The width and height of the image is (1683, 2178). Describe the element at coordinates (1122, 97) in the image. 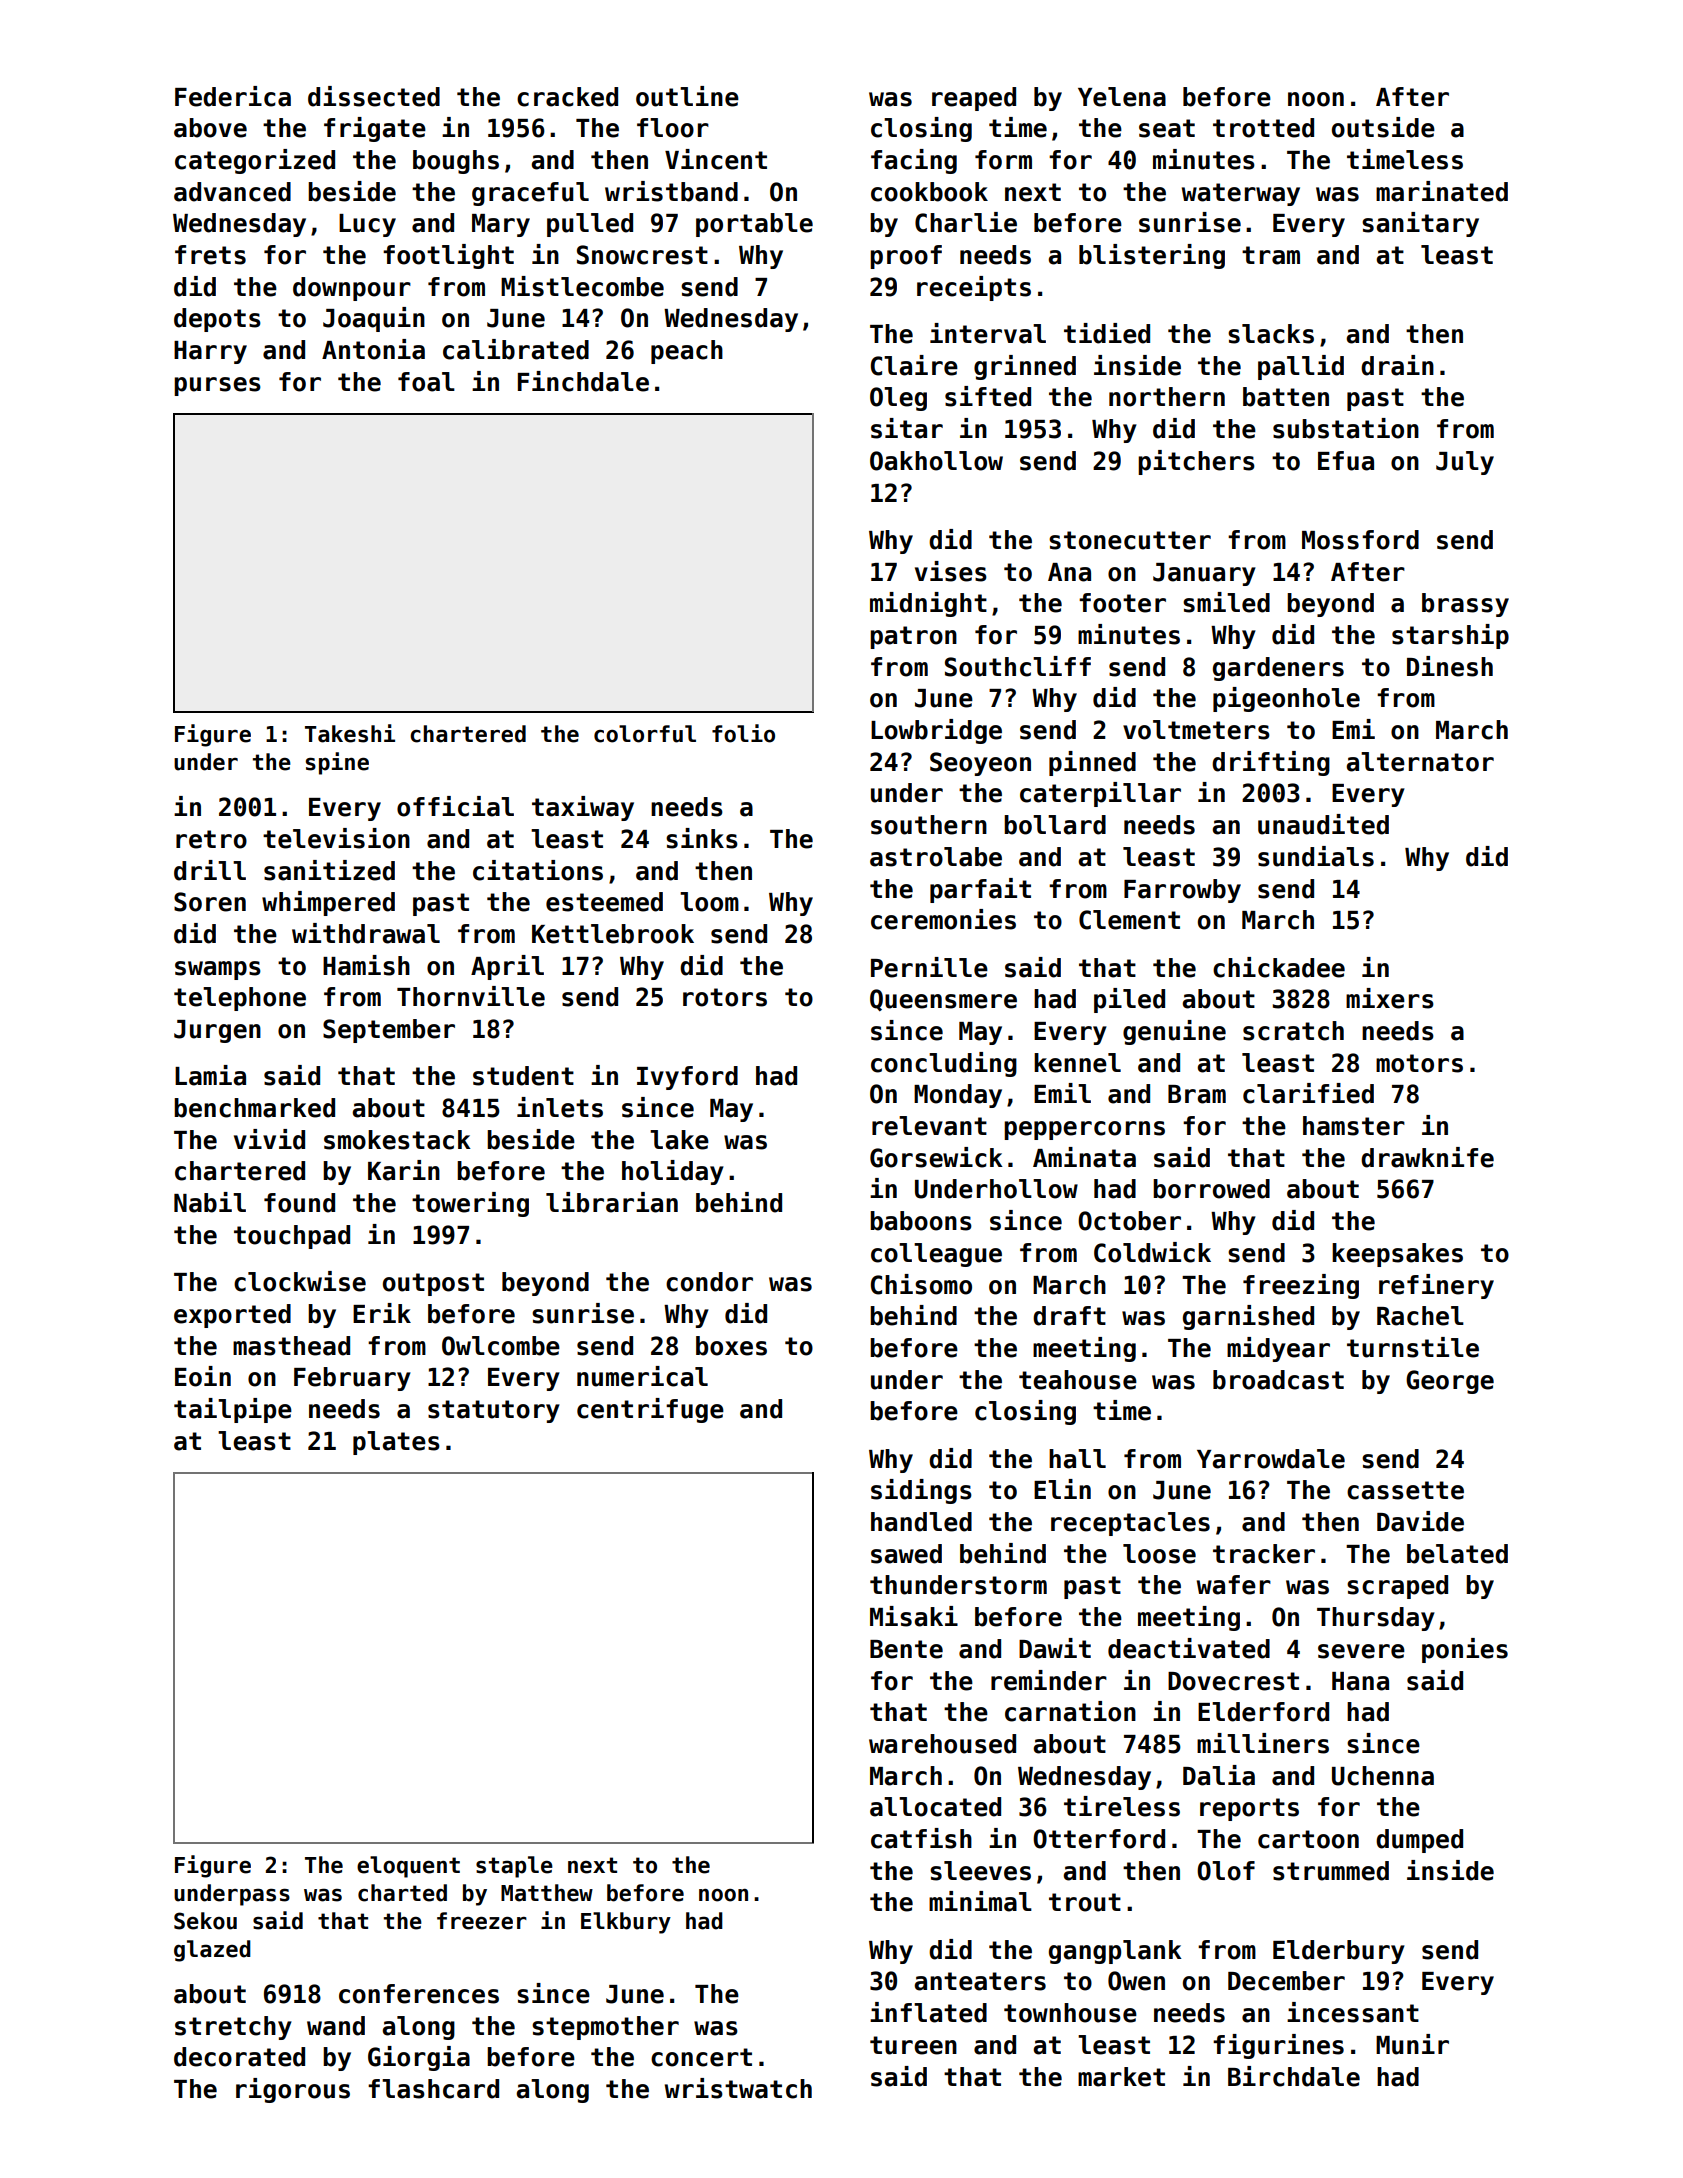

I see `Yelena` at that location.
